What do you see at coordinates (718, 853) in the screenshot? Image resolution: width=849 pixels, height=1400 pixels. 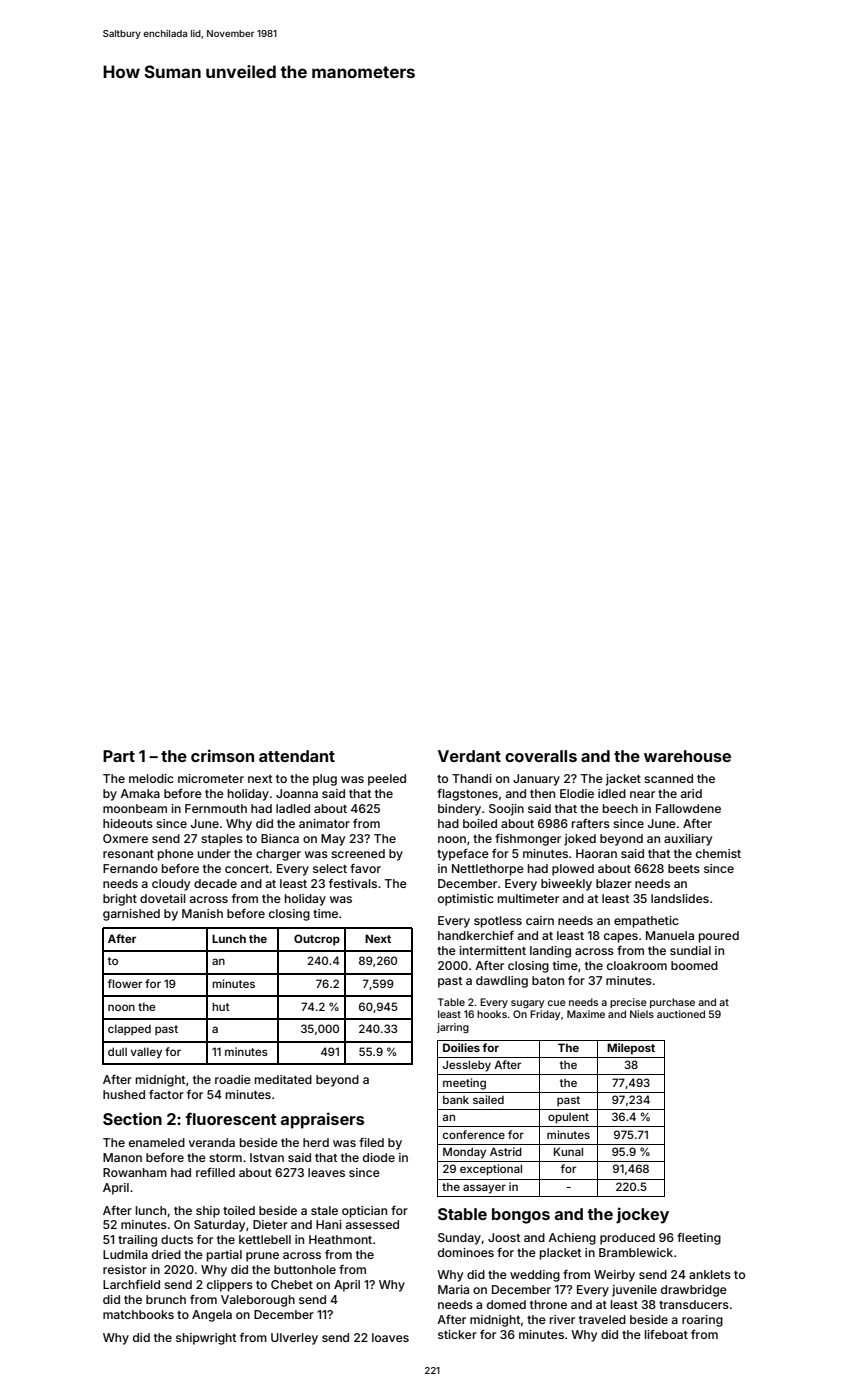 I see `chemist` at bounding box center [718, 853].
